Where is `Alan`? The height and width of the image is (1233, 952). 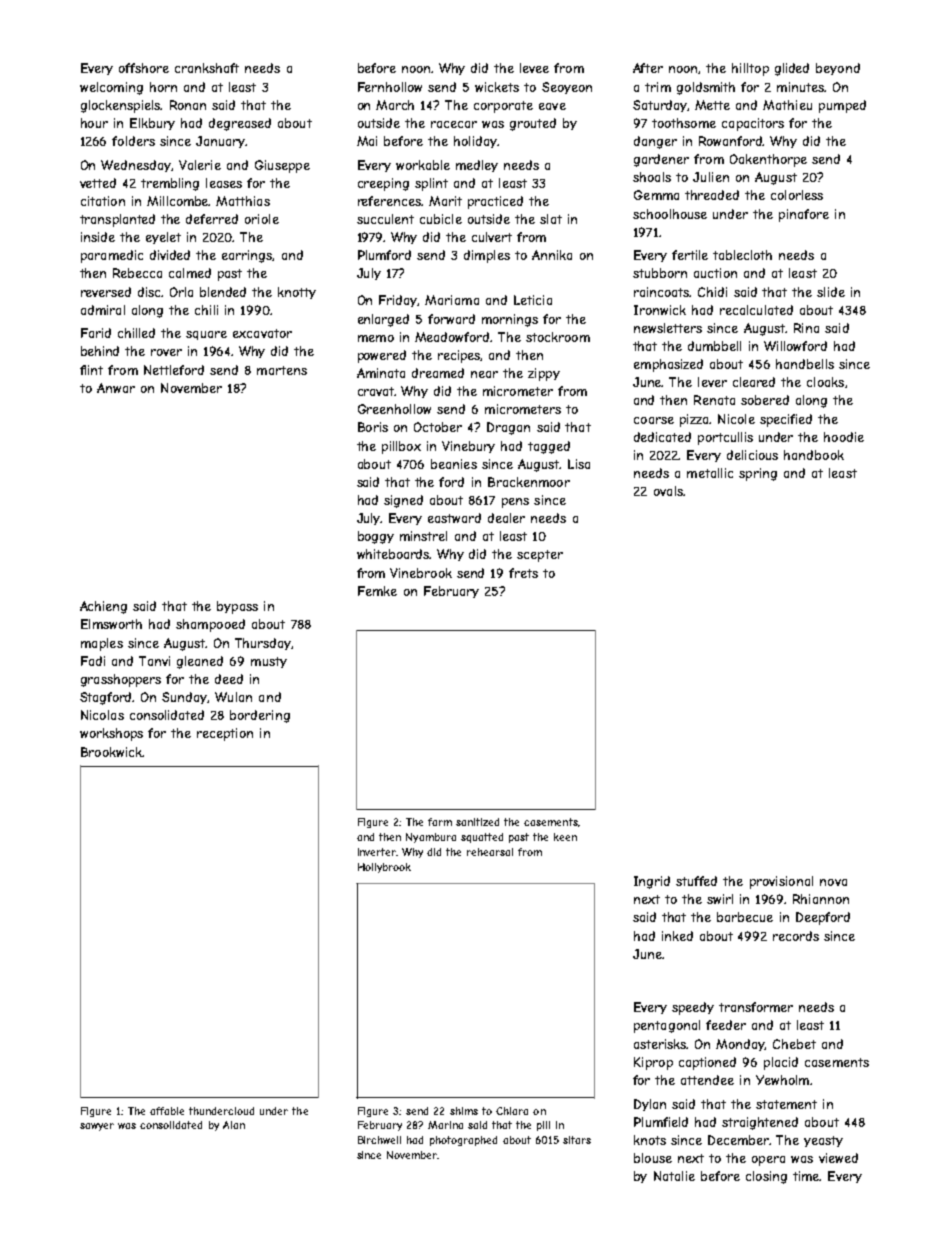
Alan is located at coordinates (234, 1125).
